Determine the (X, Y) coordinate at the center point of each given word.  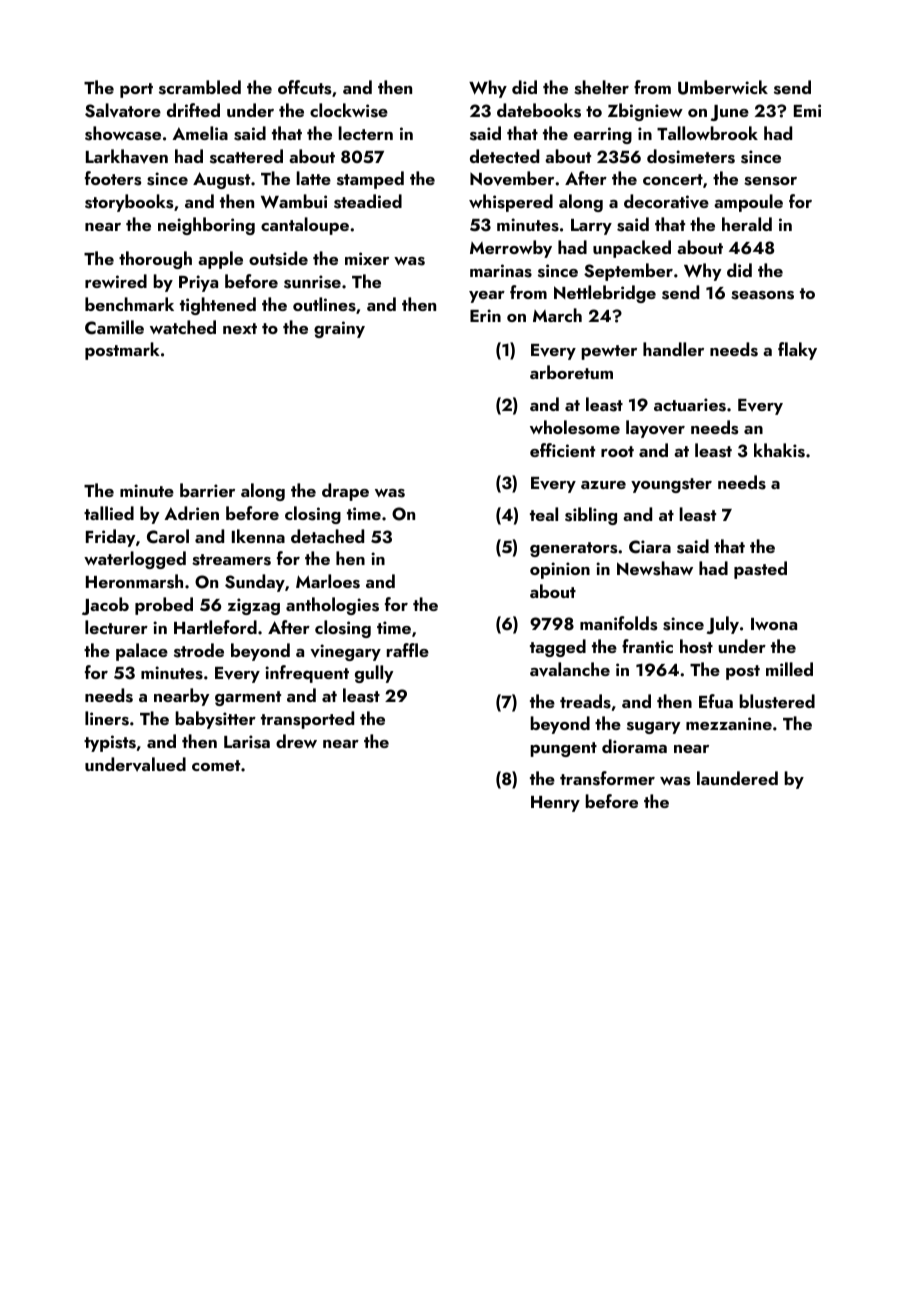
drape (345, 492)
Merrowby (511, 249)
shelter (601, 87)
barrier (207, 490)
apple (220, 260)
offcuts (304, 87)
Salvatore (123, 110)
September (628, 272)
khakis (779, 450)
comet (216, 765)
